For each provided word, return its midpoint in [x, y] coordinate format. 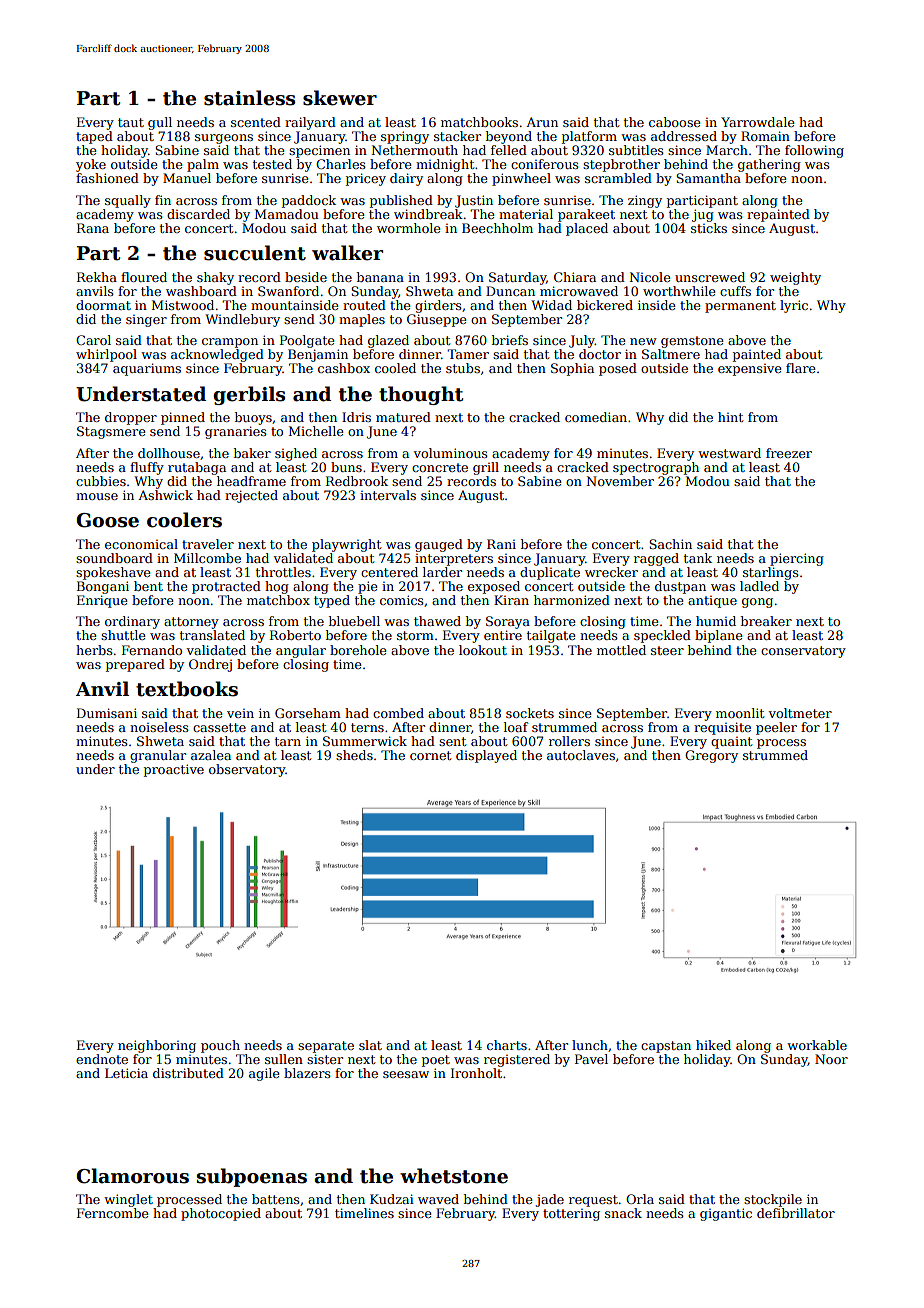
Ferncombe [112, 1213]
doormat [103, 305]
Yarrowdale [757, 122]
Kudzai [392, 1199]
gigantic [726, 1214]
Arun [542, 122]
